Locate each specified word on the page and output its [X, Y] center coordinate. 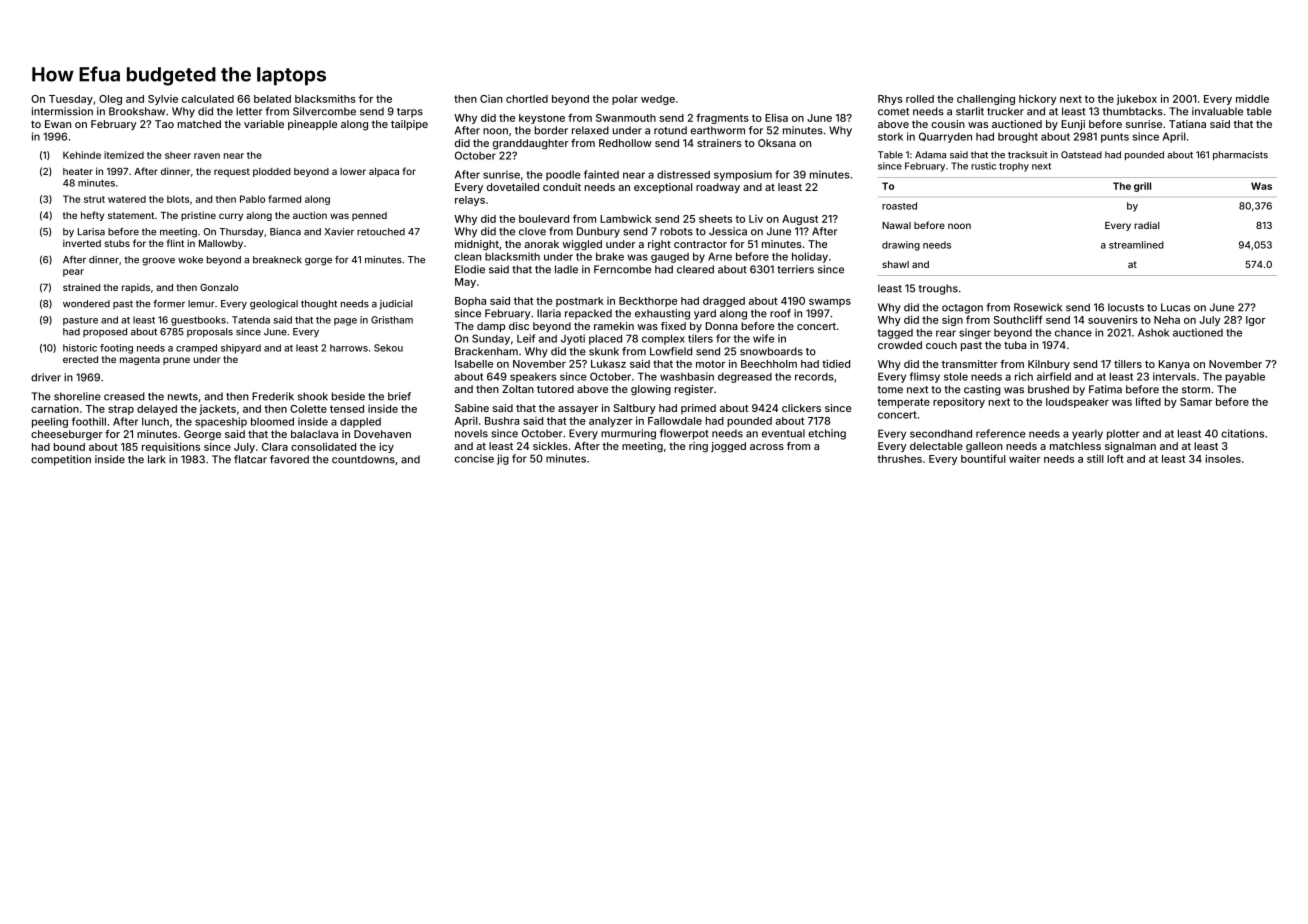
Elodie [470, 269]
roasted [899, 206]
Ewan [58, 124]
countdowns [363, 459]
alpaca [384, 172]
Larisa [91, 232]
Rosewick [1038, 307]
